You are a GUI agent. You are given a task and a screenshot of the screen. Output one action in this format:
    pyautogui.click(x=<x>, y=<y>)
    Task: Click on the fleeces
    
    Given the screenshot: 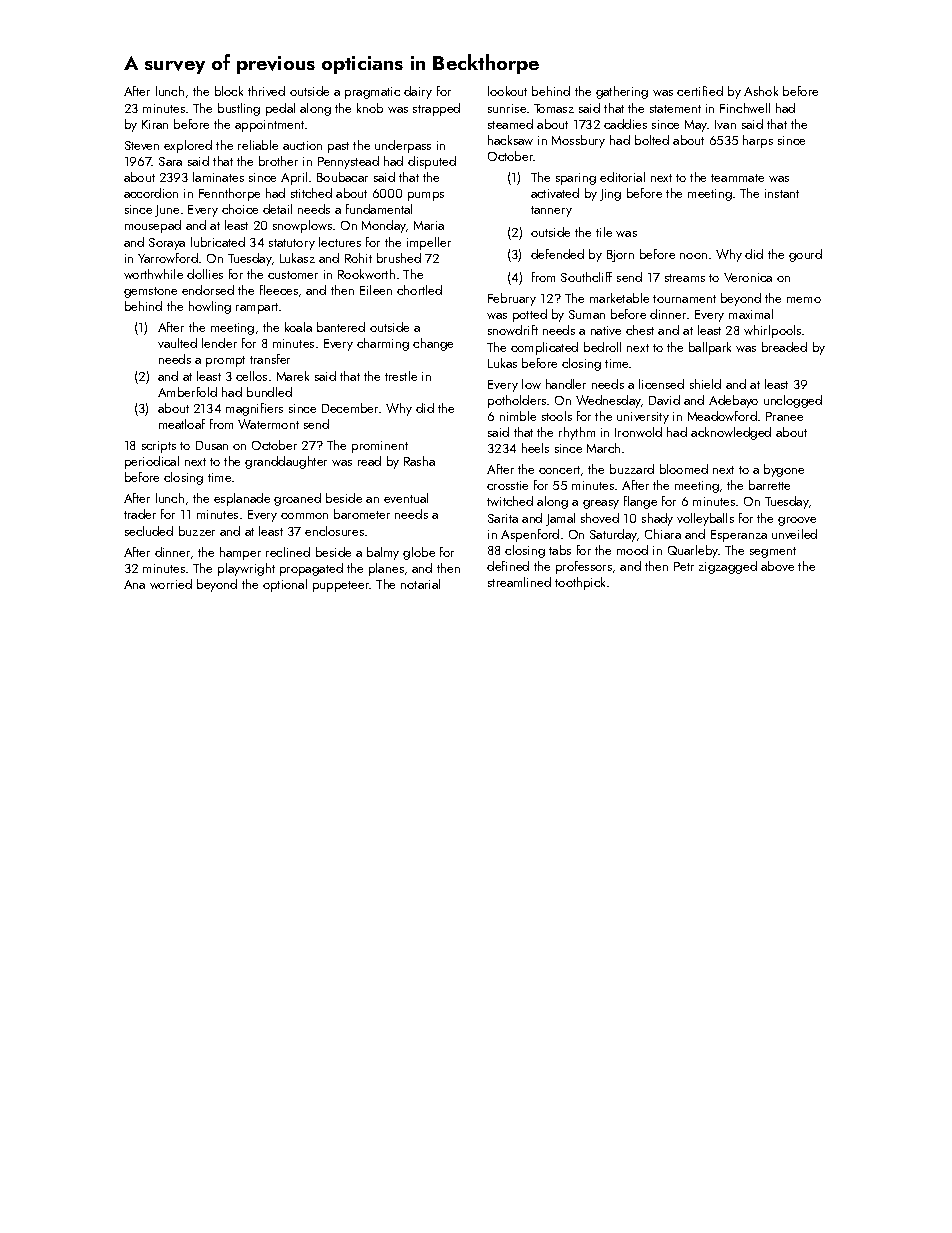 What is the action you would take?
    pyautogui.click(x=279, y=290)
